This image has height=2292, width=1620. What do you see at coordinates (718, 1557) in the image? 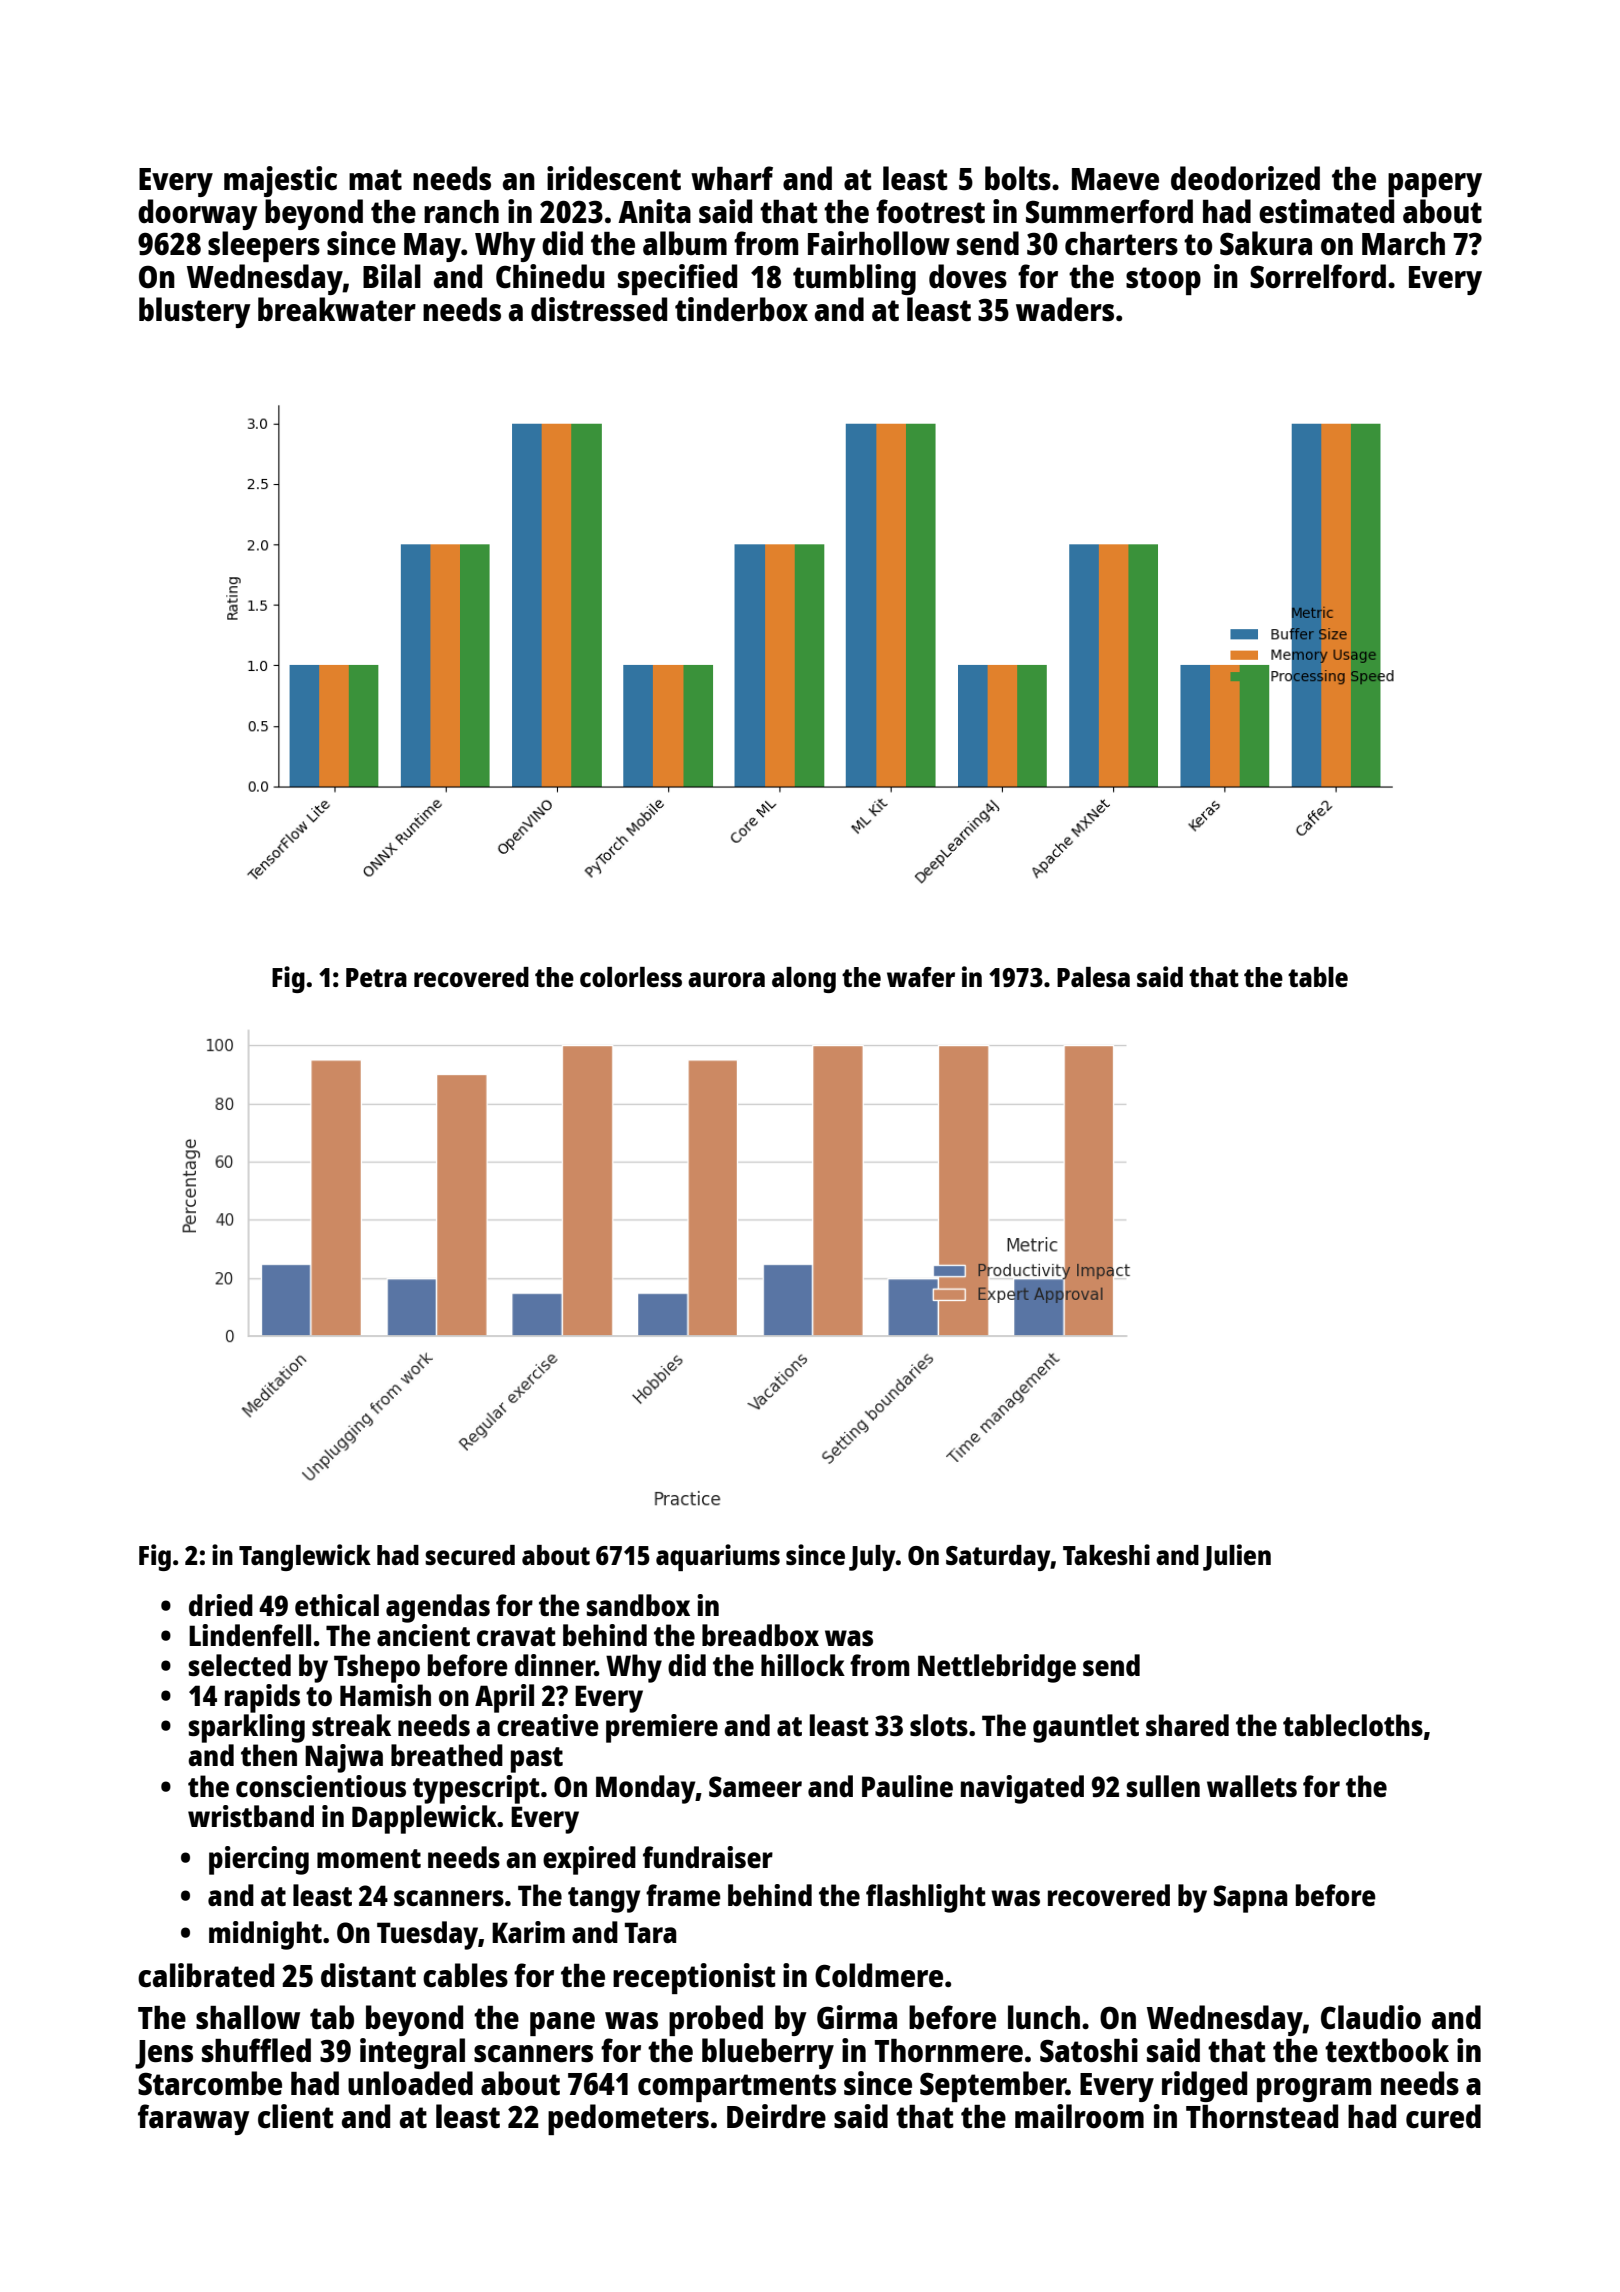
I see `aquariums` at bounding box center [718, 1557].
